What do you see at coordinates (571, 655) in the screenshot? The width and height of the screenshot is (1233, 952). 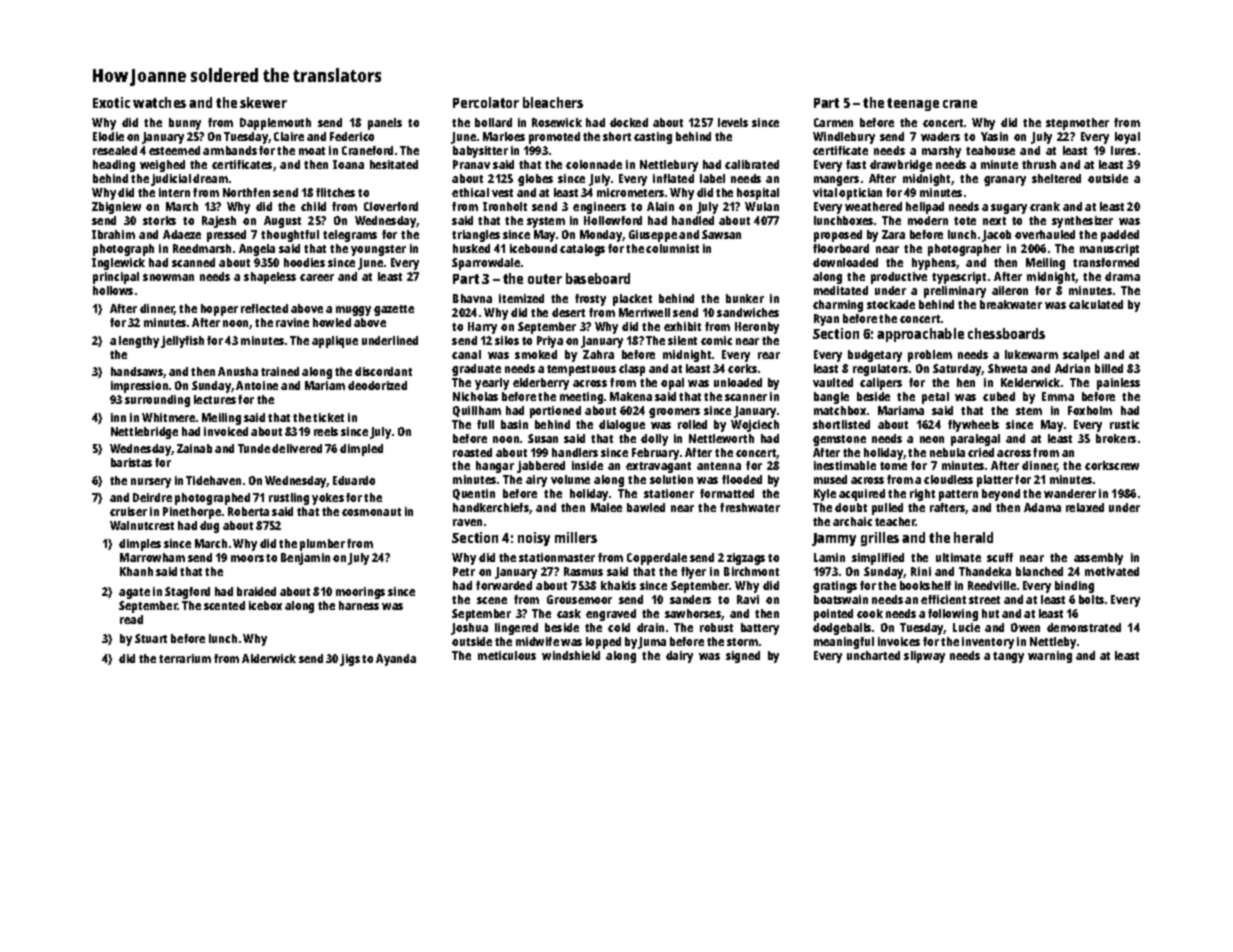 I see `windshield` at bounding box center [571, 655].
